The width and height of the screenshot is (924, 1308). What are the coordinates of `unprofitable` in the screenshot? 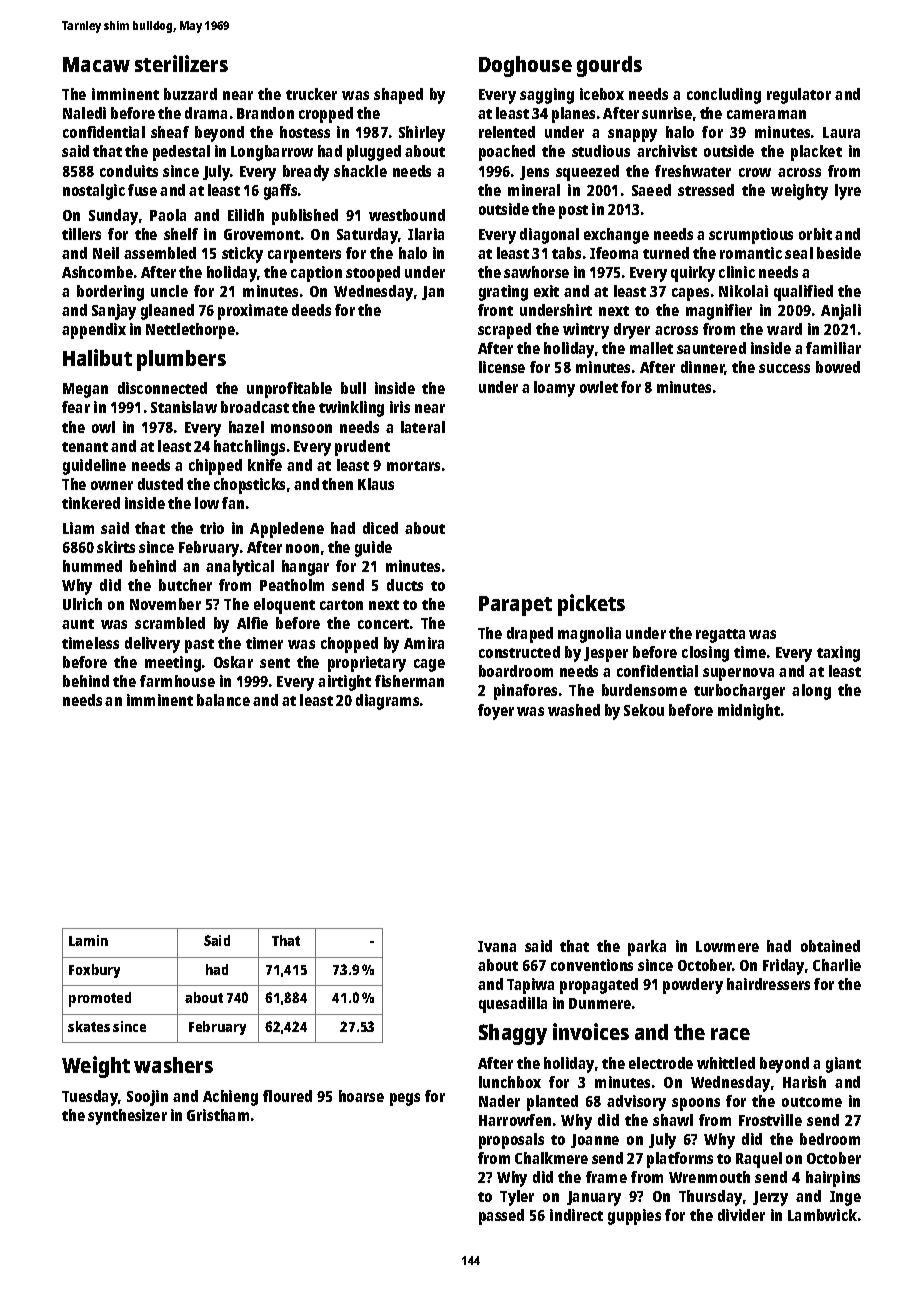 It's located at (289, 390).
